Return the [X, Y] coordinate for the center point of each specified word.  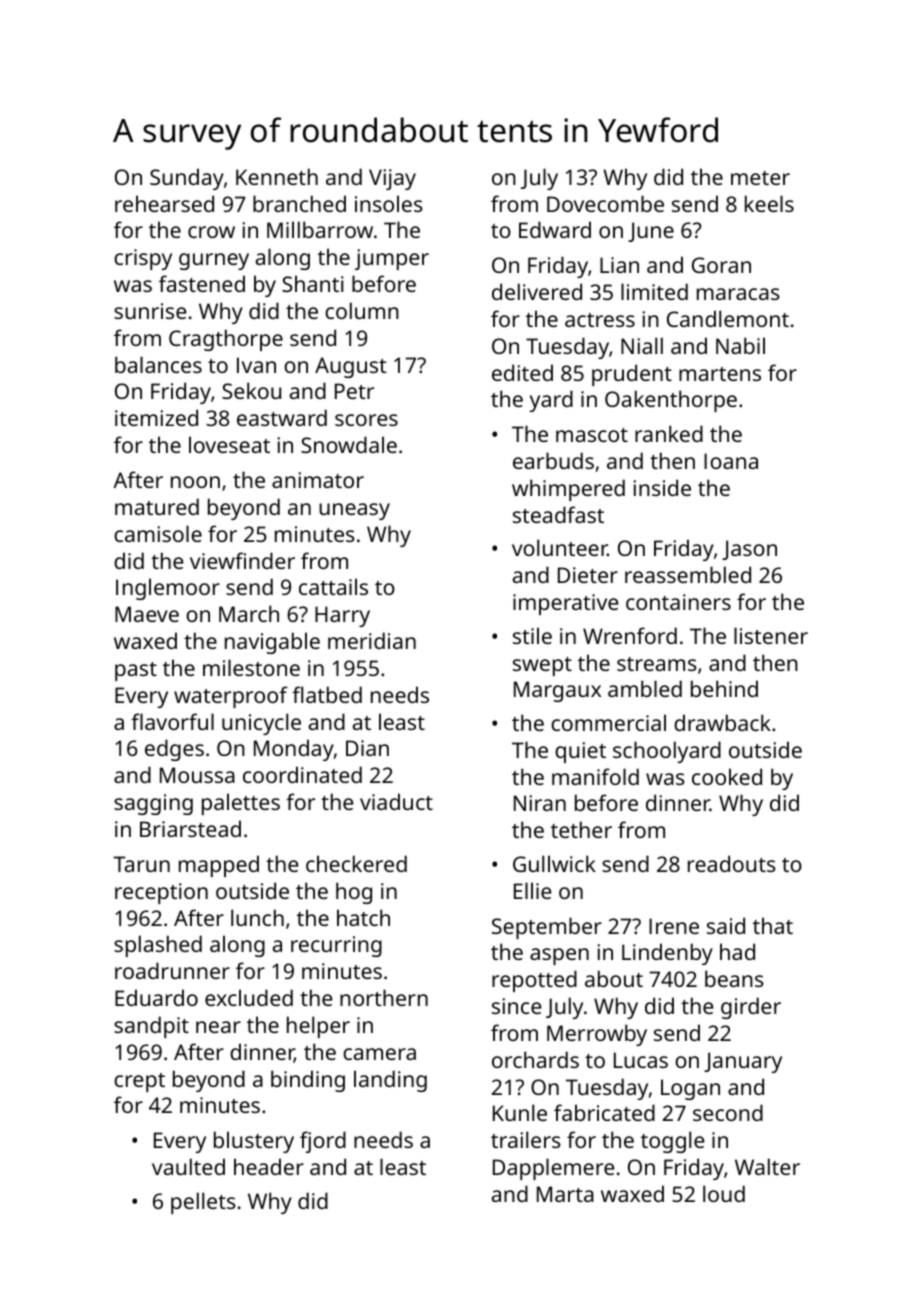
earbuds [553, 460]
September [547, 928]
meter [760, 178]
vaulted [188, 1166]
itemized [156, 417]
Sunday [187, 179]
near [218, 1027]
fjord [323, 1142]
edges [174, 750]
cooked [727, 776]
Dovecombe [605, 203]
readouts [732, 863]
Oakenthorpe [671, 401]
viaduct [396, 801]
